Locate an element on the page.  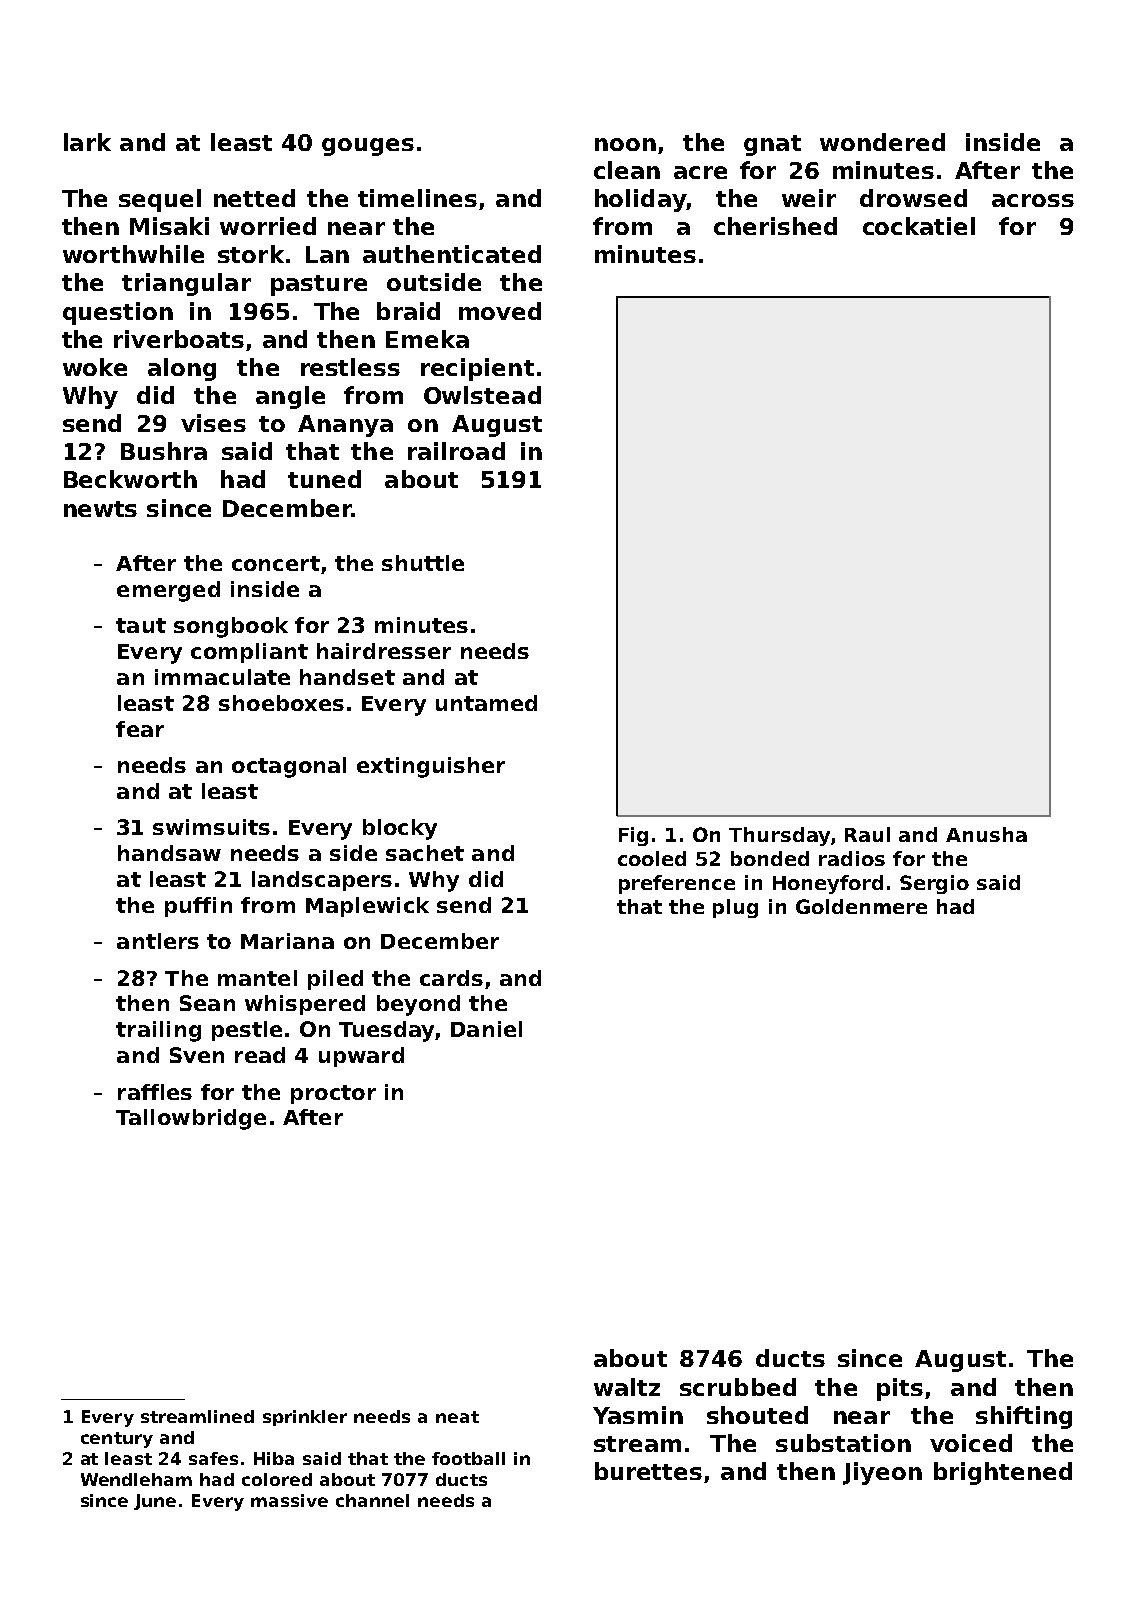
June is located at coordinates (155, 1502).
